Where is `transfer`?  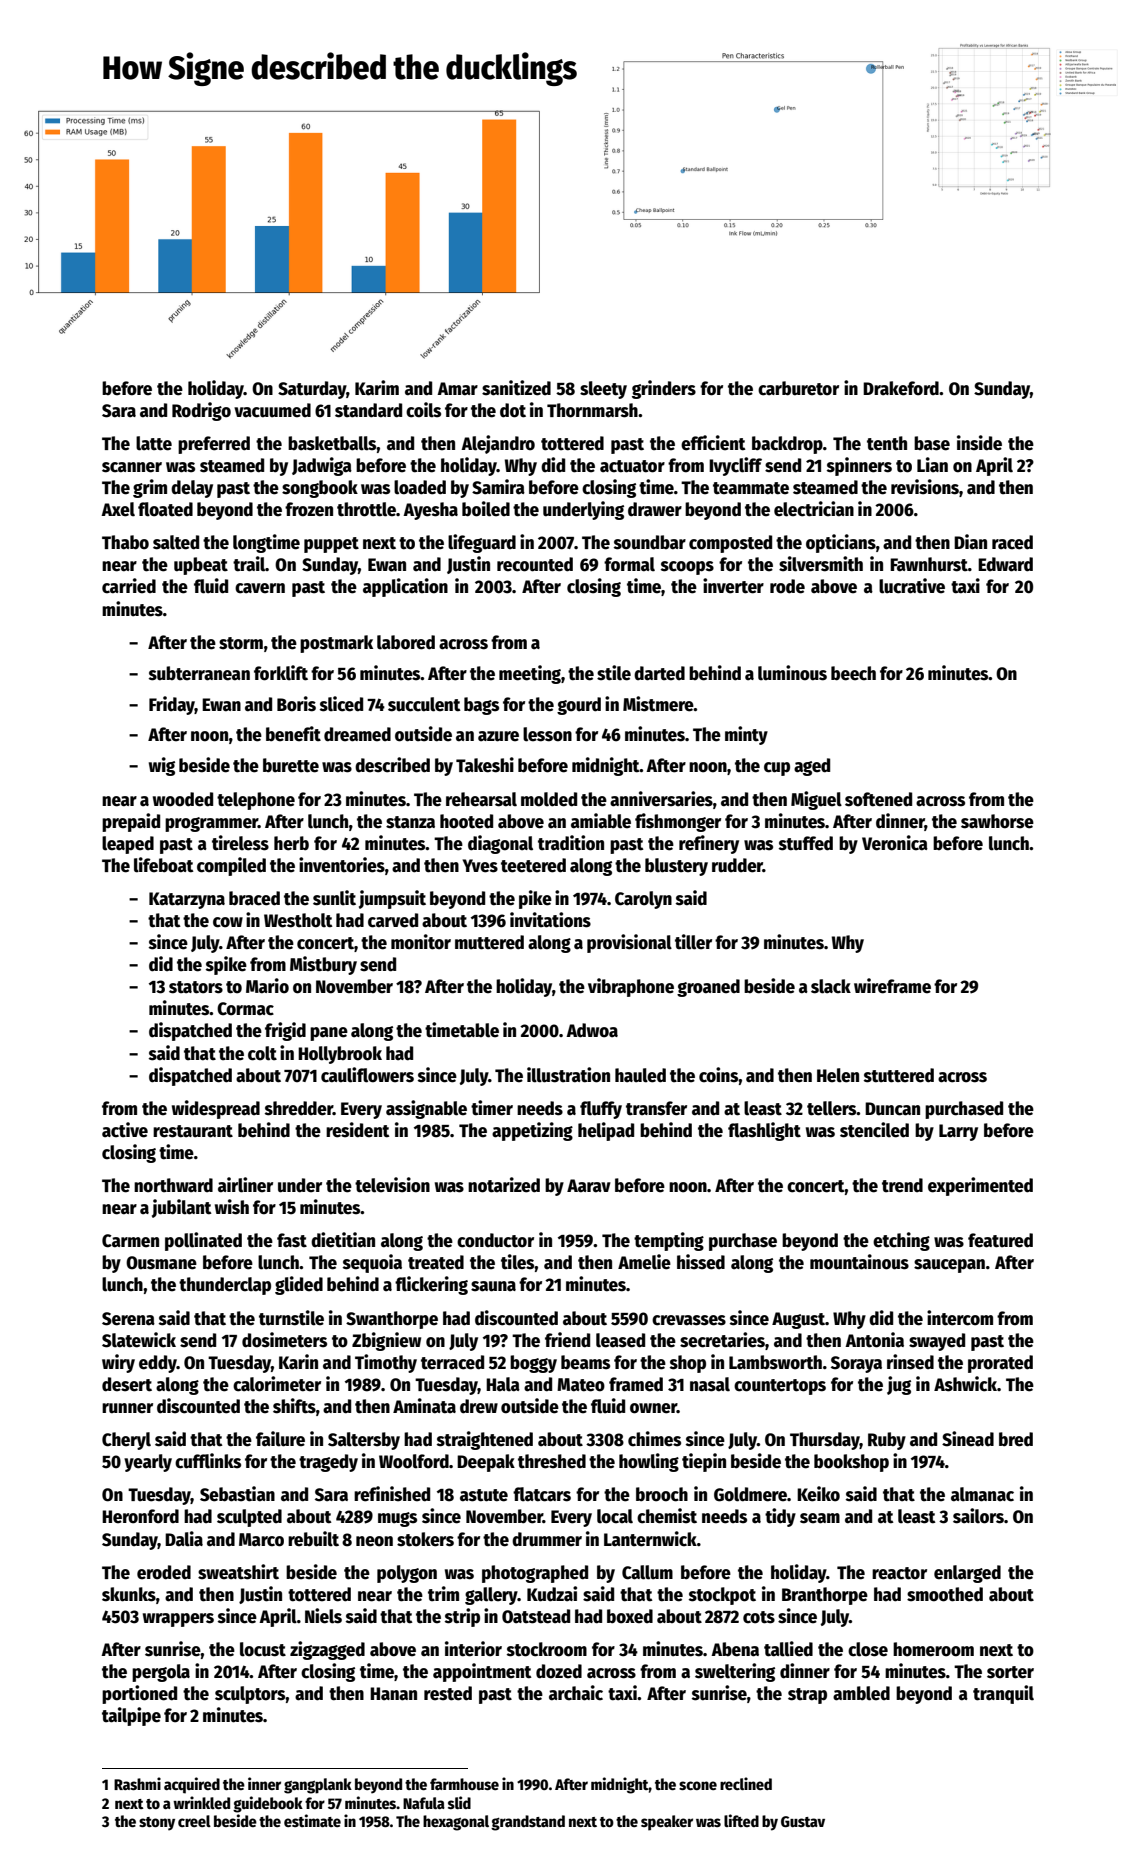
transfer is located at coordinates (656, 1108).
